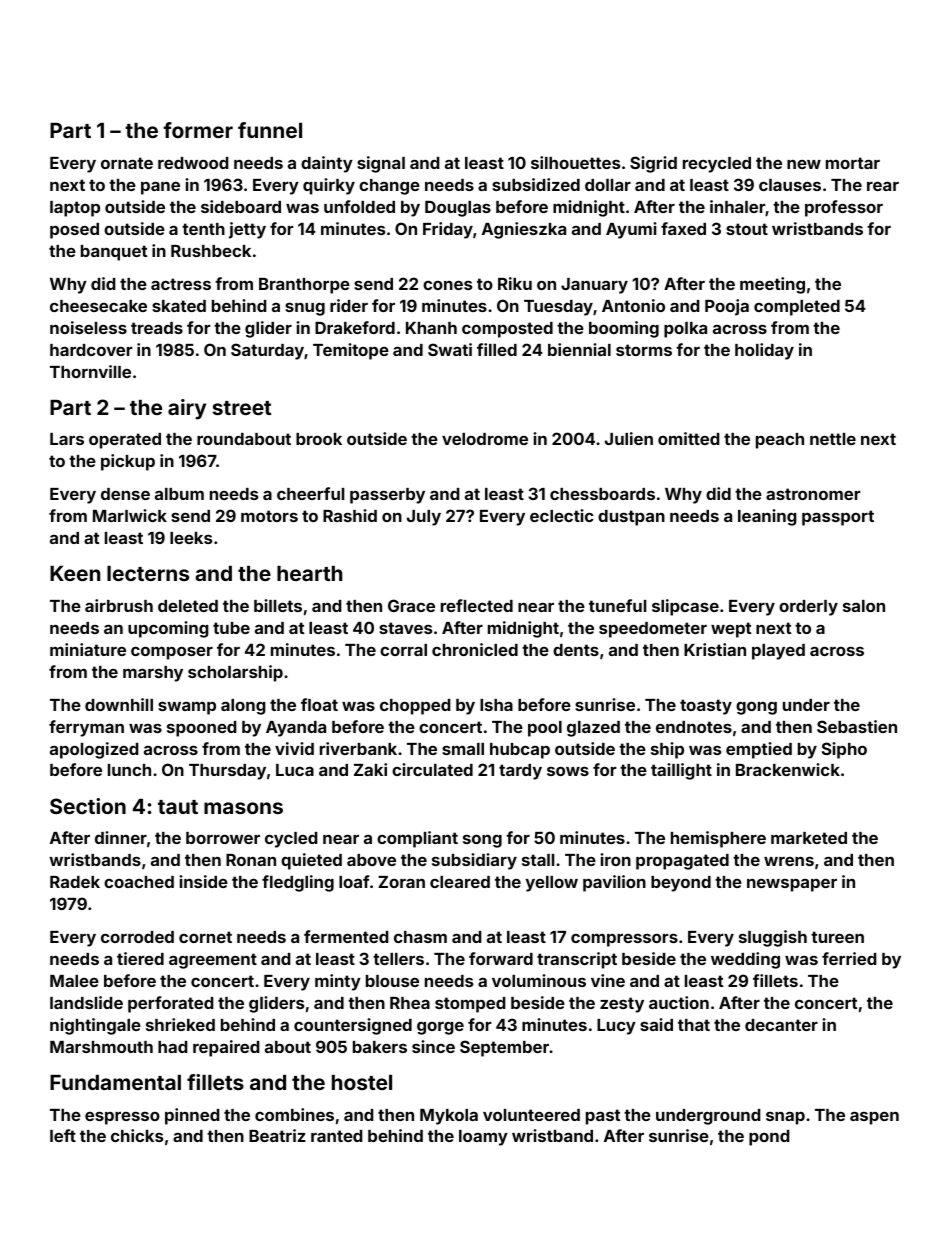  What do you see at coordinates (562, 515) in the screenshot?
I see `eclectic` at bounding box center [562, 515].
